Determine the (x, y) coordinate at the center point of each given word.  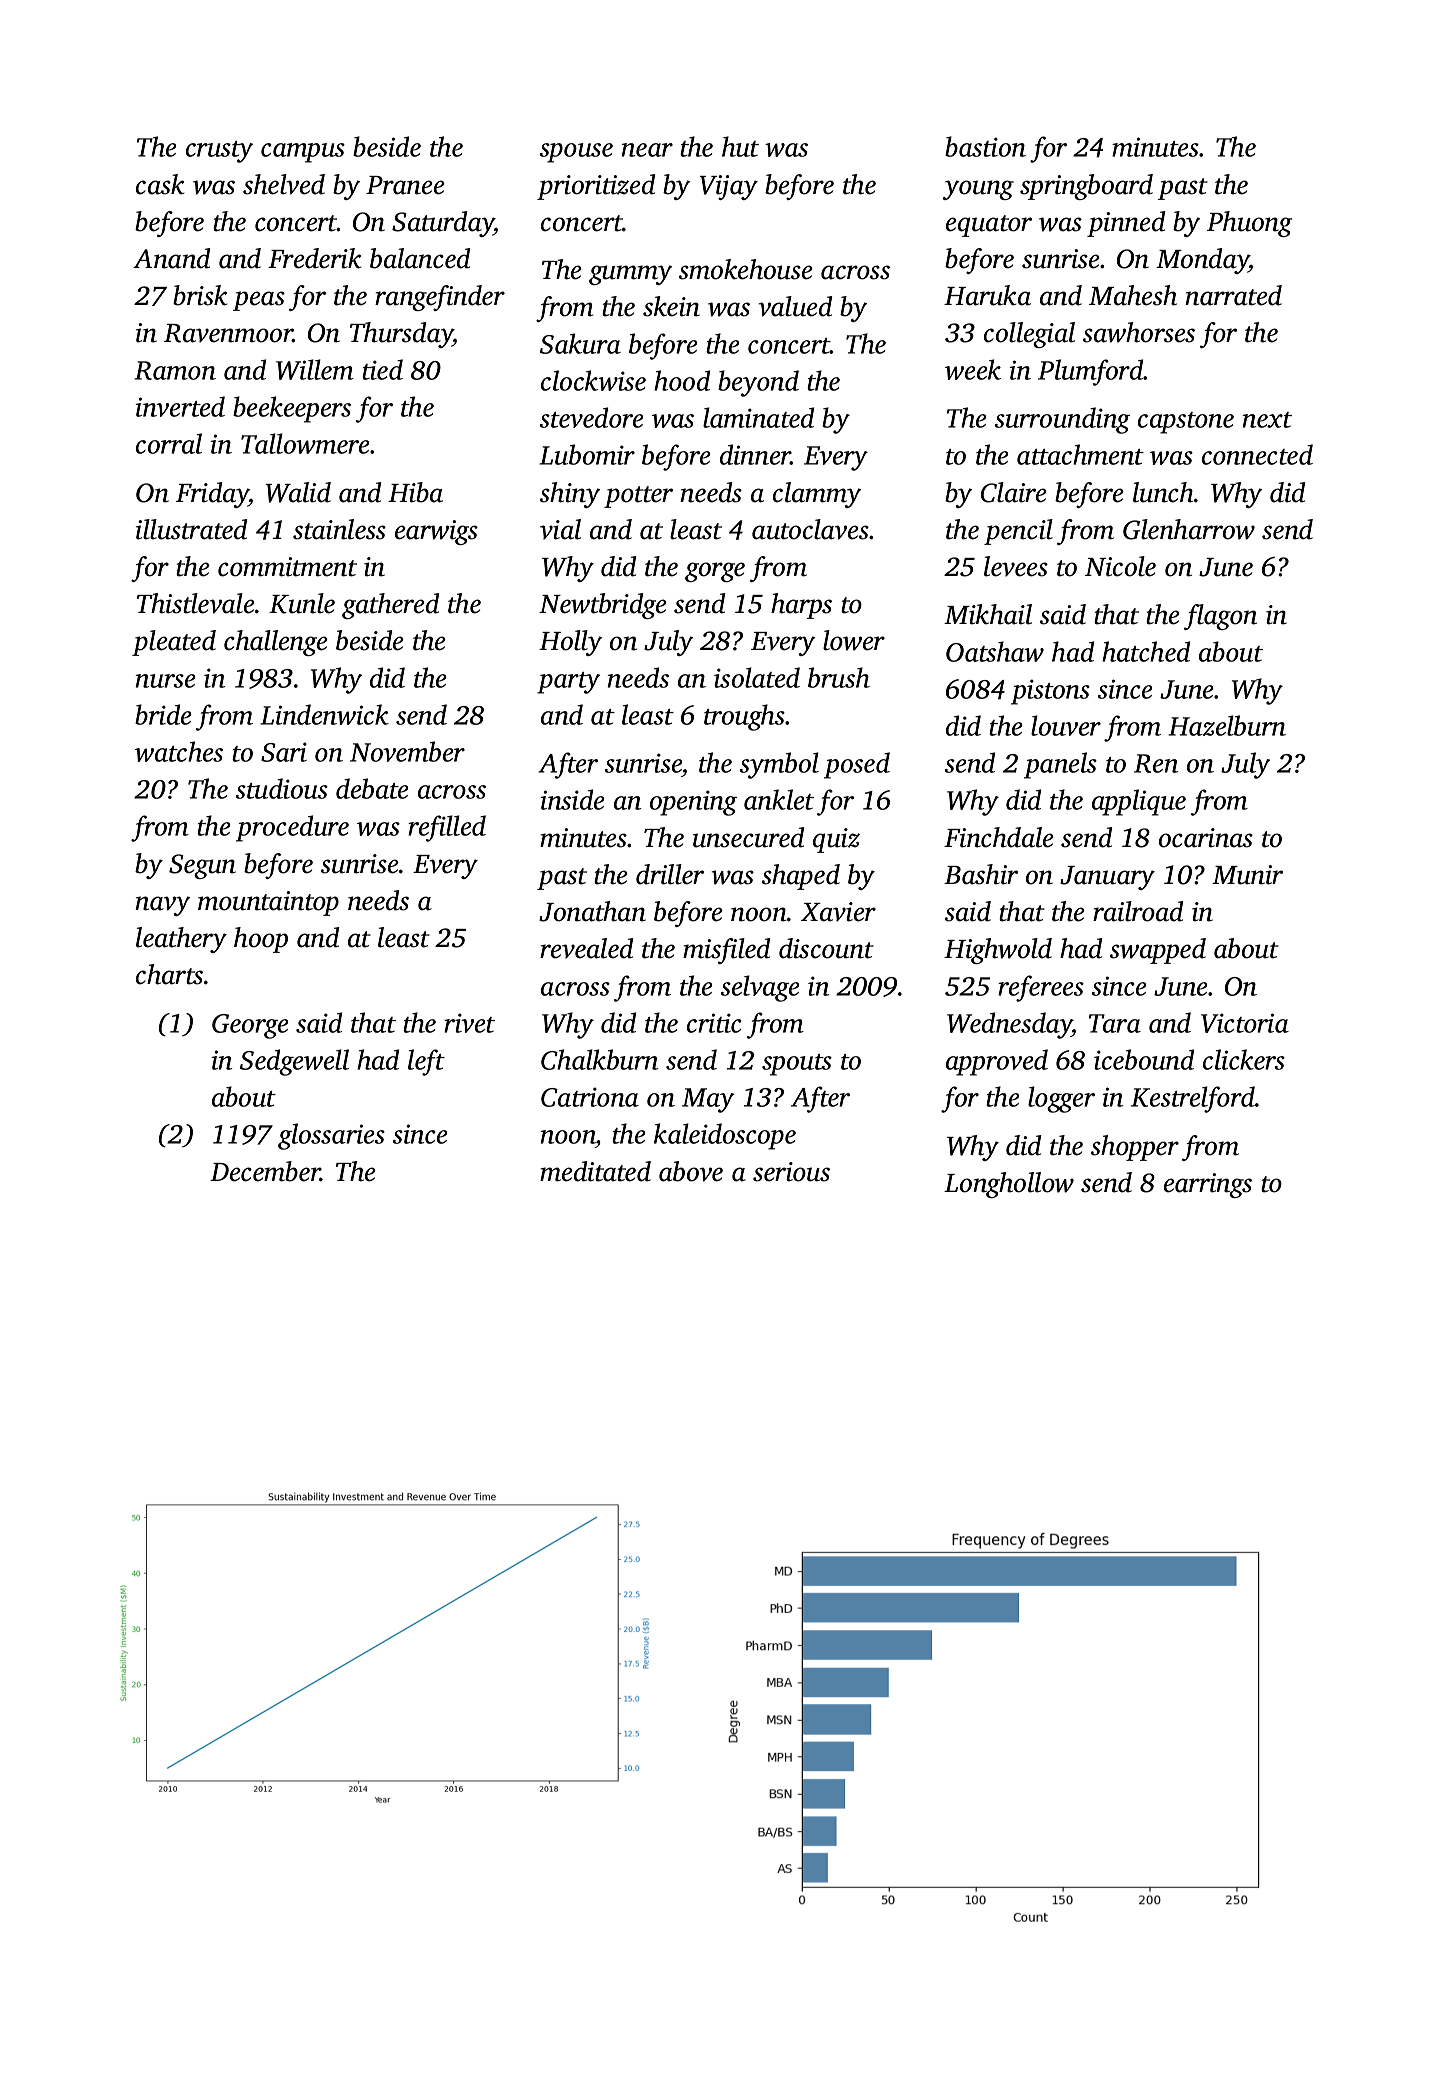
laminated (758, 417)
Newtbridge (603, 606)
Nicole (1120, 566)
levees (1016, 566)
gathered (390, 606)
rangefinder (440, 298)
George (250, 1026)
